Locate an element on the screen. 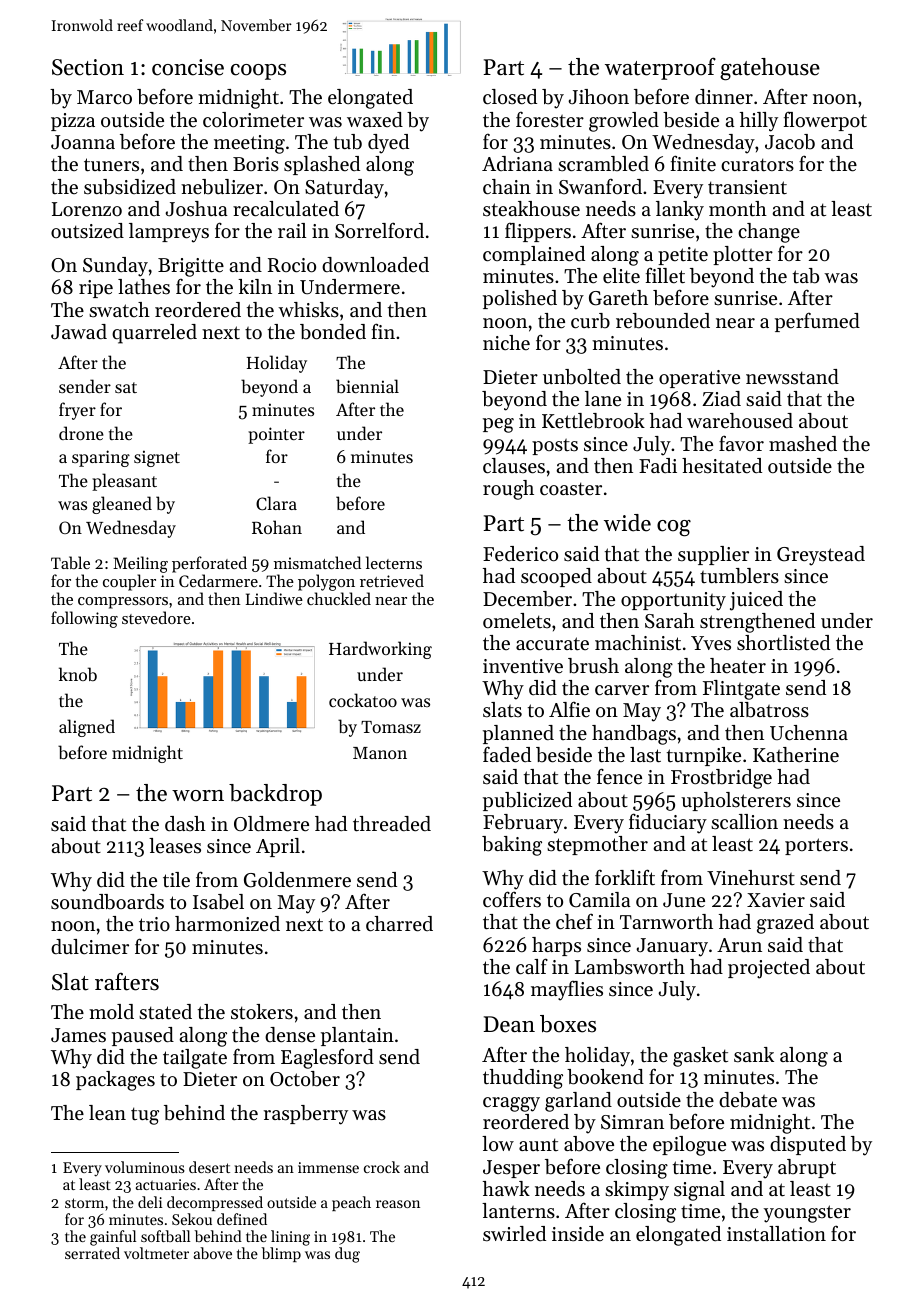  lampreys is located at coordinates (169, 233).
